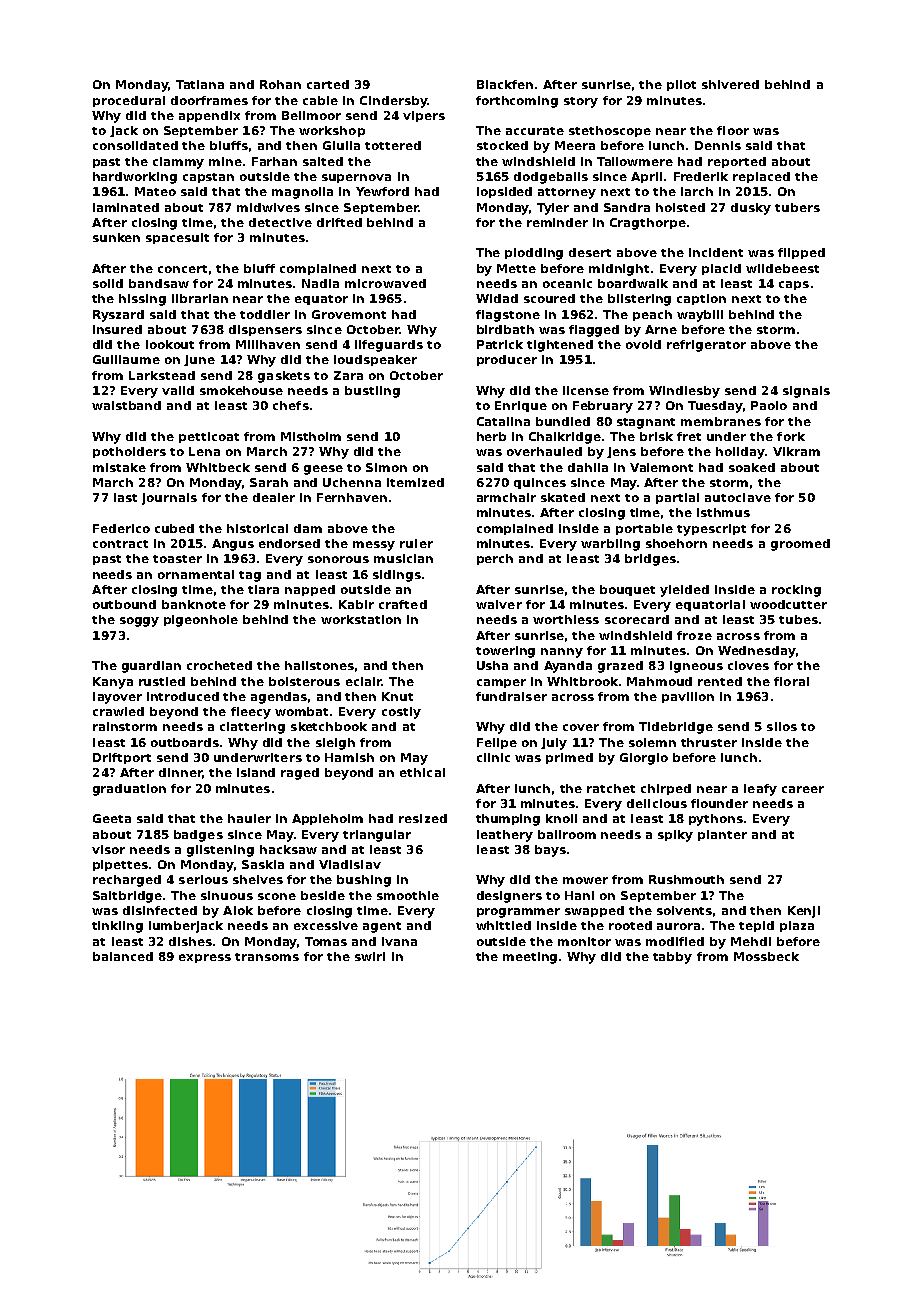 The height and width of the image is (1308, 924). I want to click on meeting, so click(530, 958).
